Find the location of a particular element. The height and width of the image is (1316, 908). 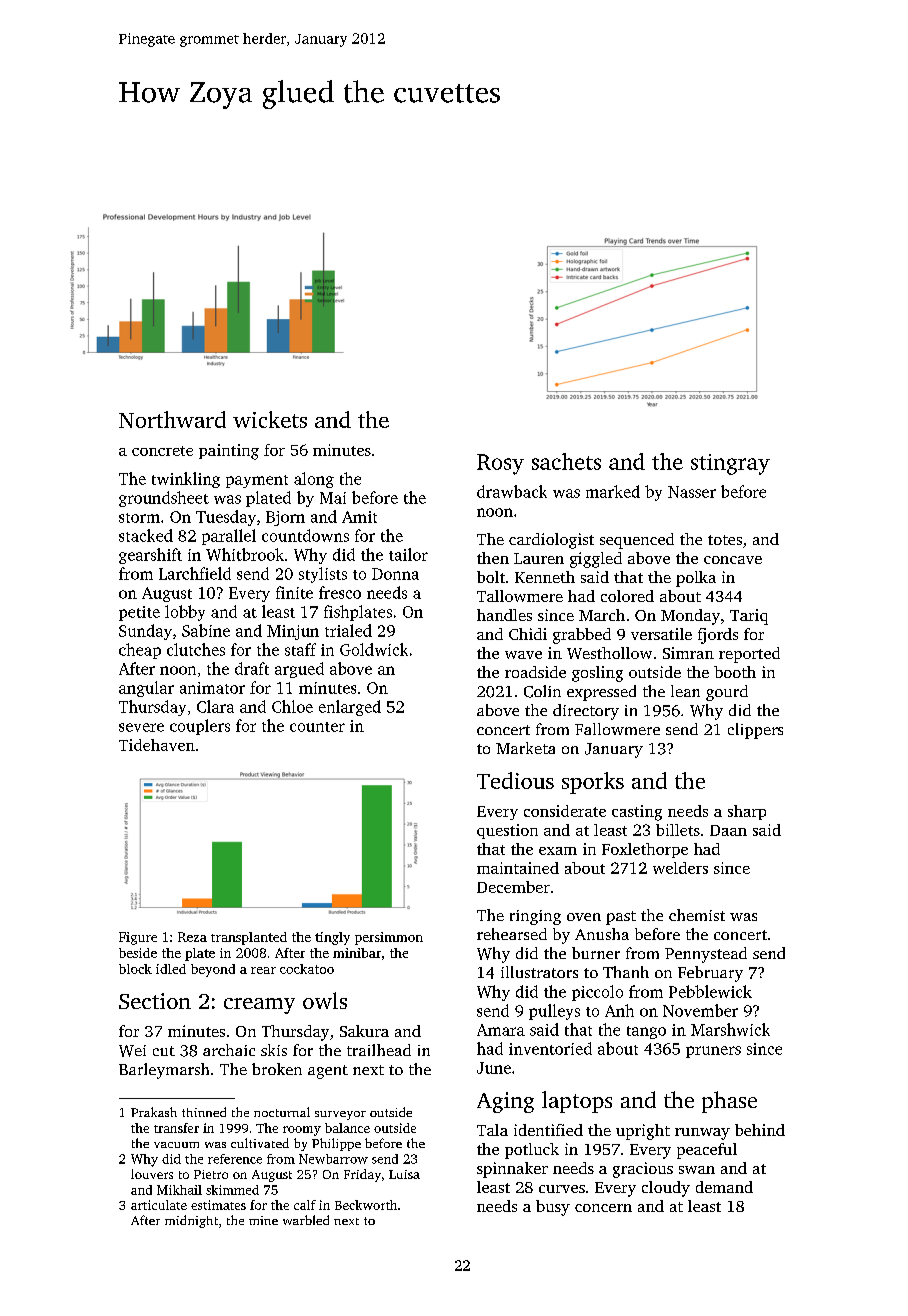

archaic is located at coordinates (229, 1050).
